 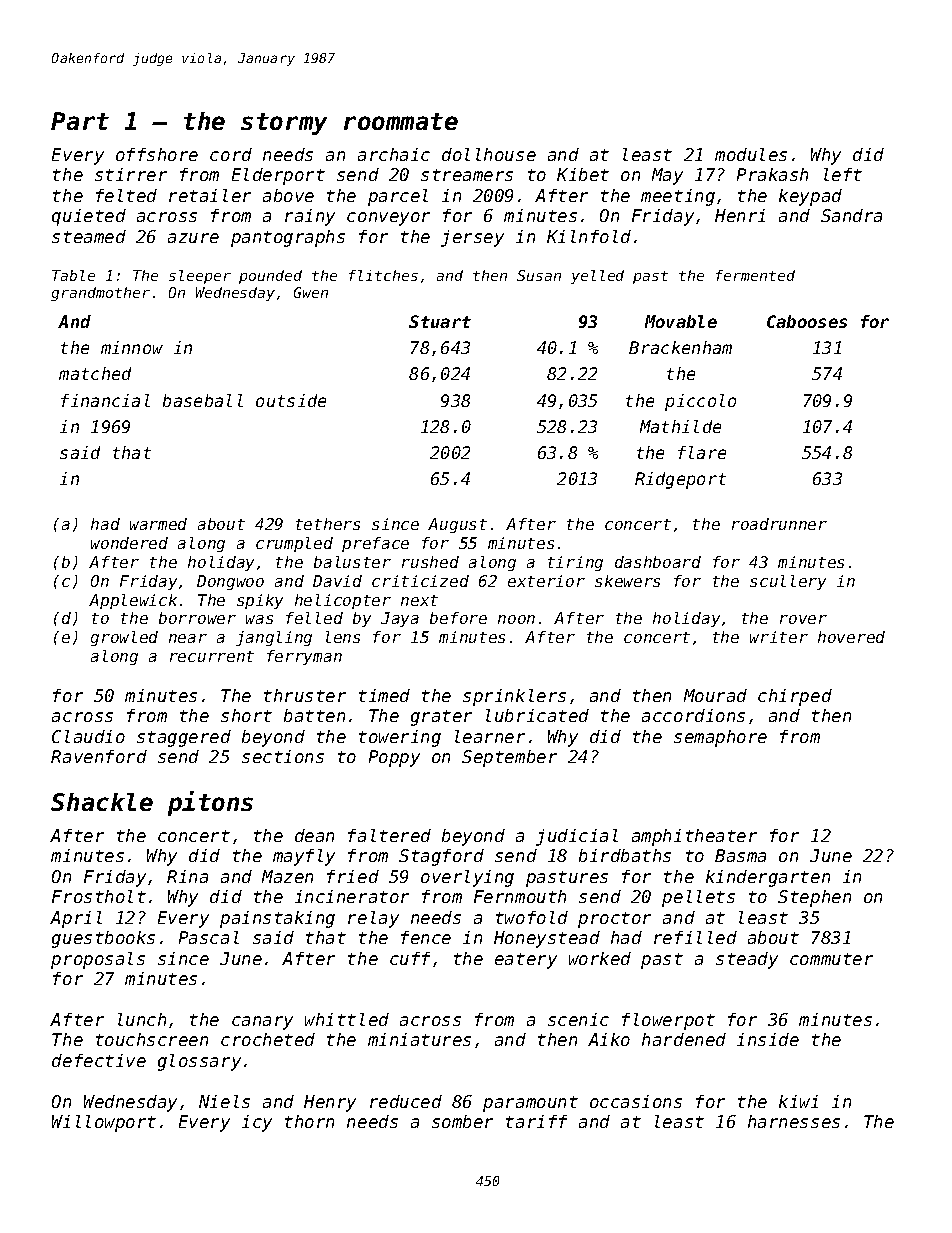 I want to click on incinerator, so click(x=352, y=896).
